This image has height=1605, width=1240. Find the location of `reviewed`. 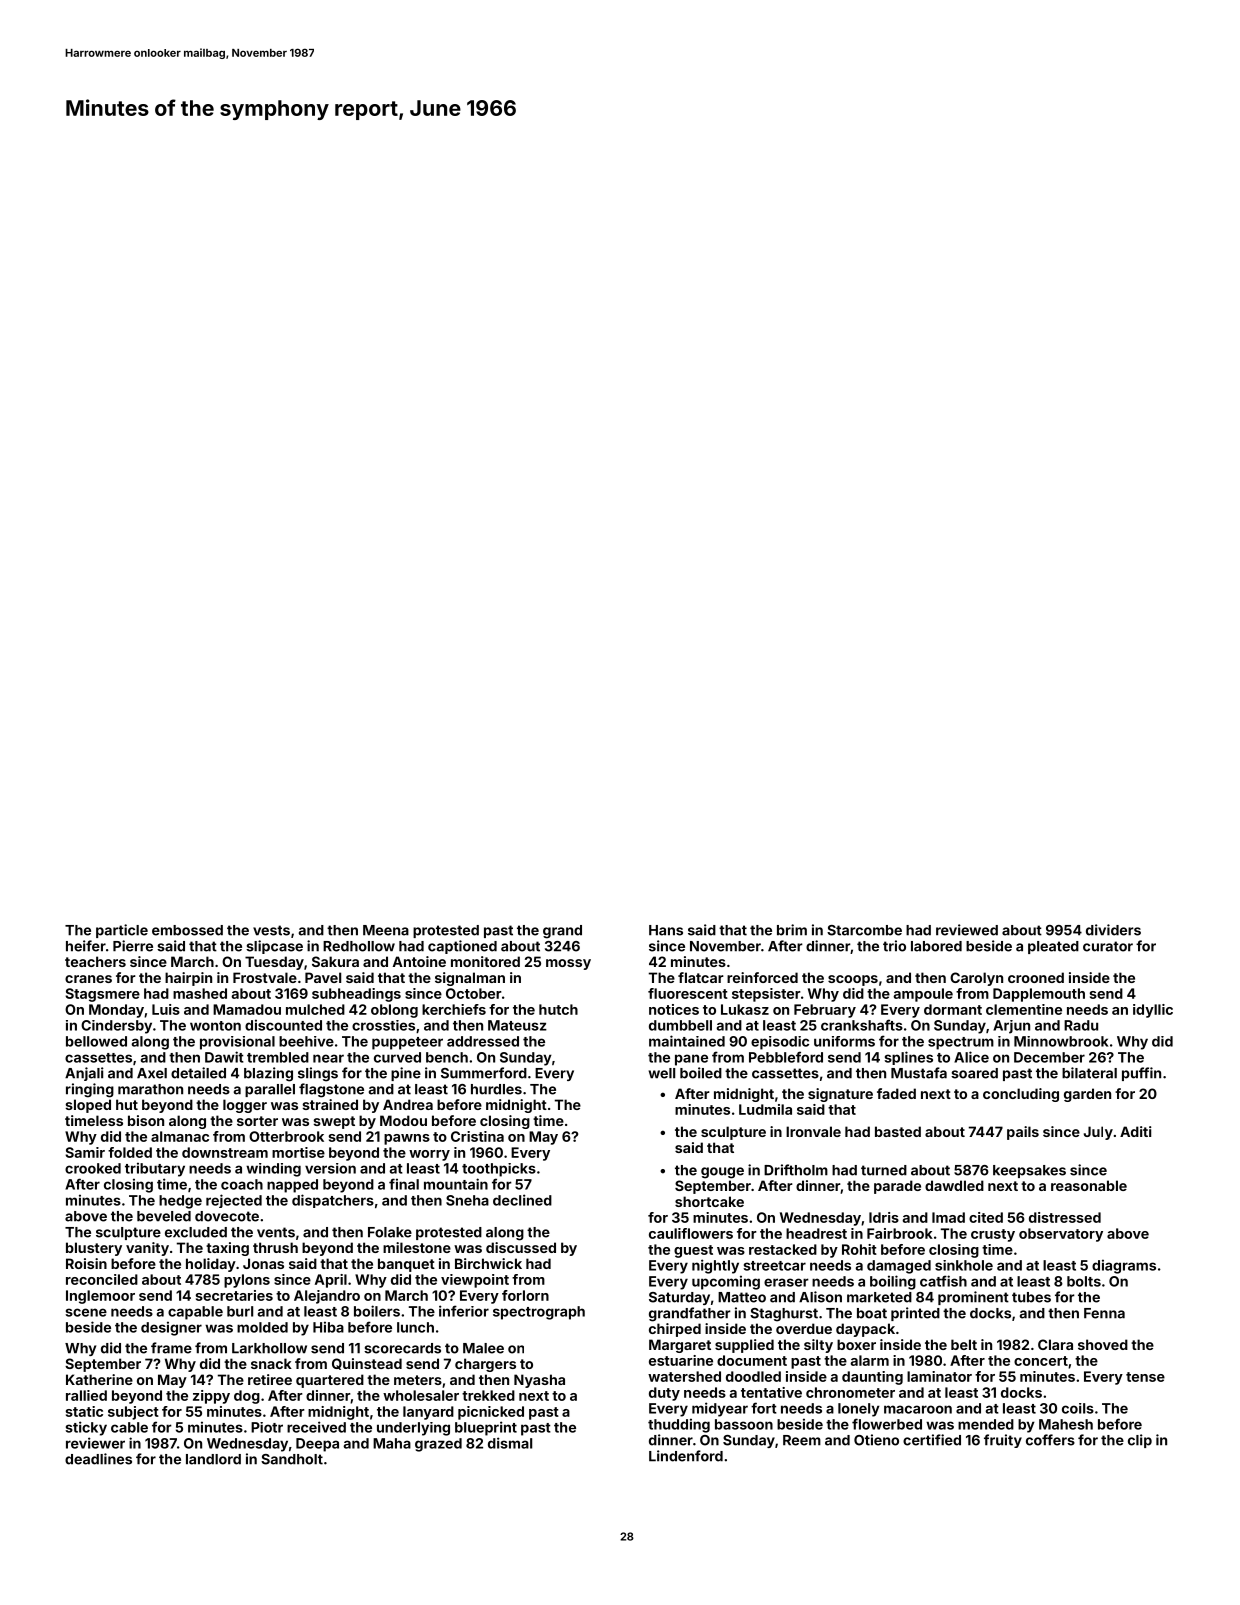

reviewed is located at coordinates (967, 930).
